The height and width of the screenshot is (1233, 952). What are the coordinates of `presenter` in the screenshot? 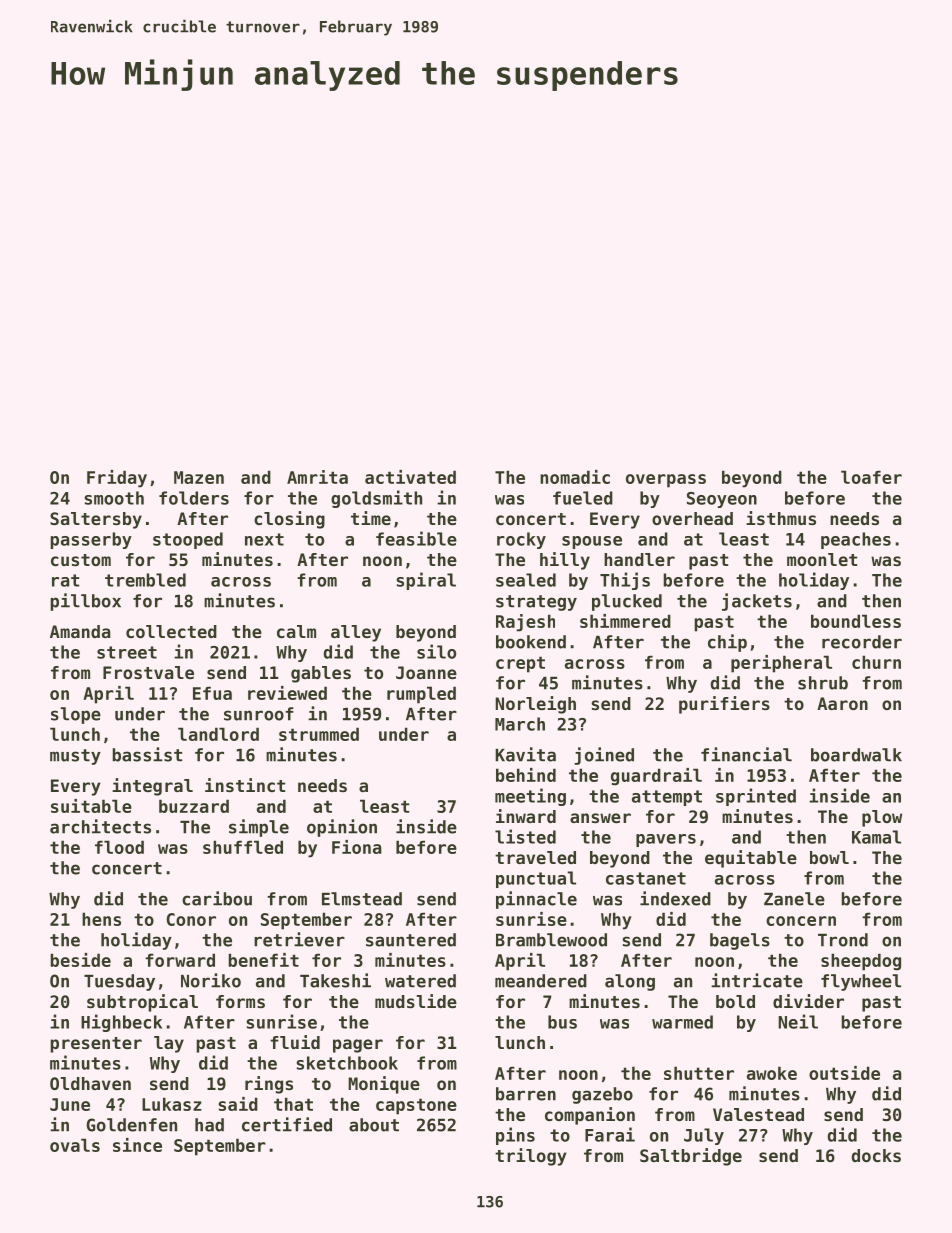 It's located at (96, 1045).
